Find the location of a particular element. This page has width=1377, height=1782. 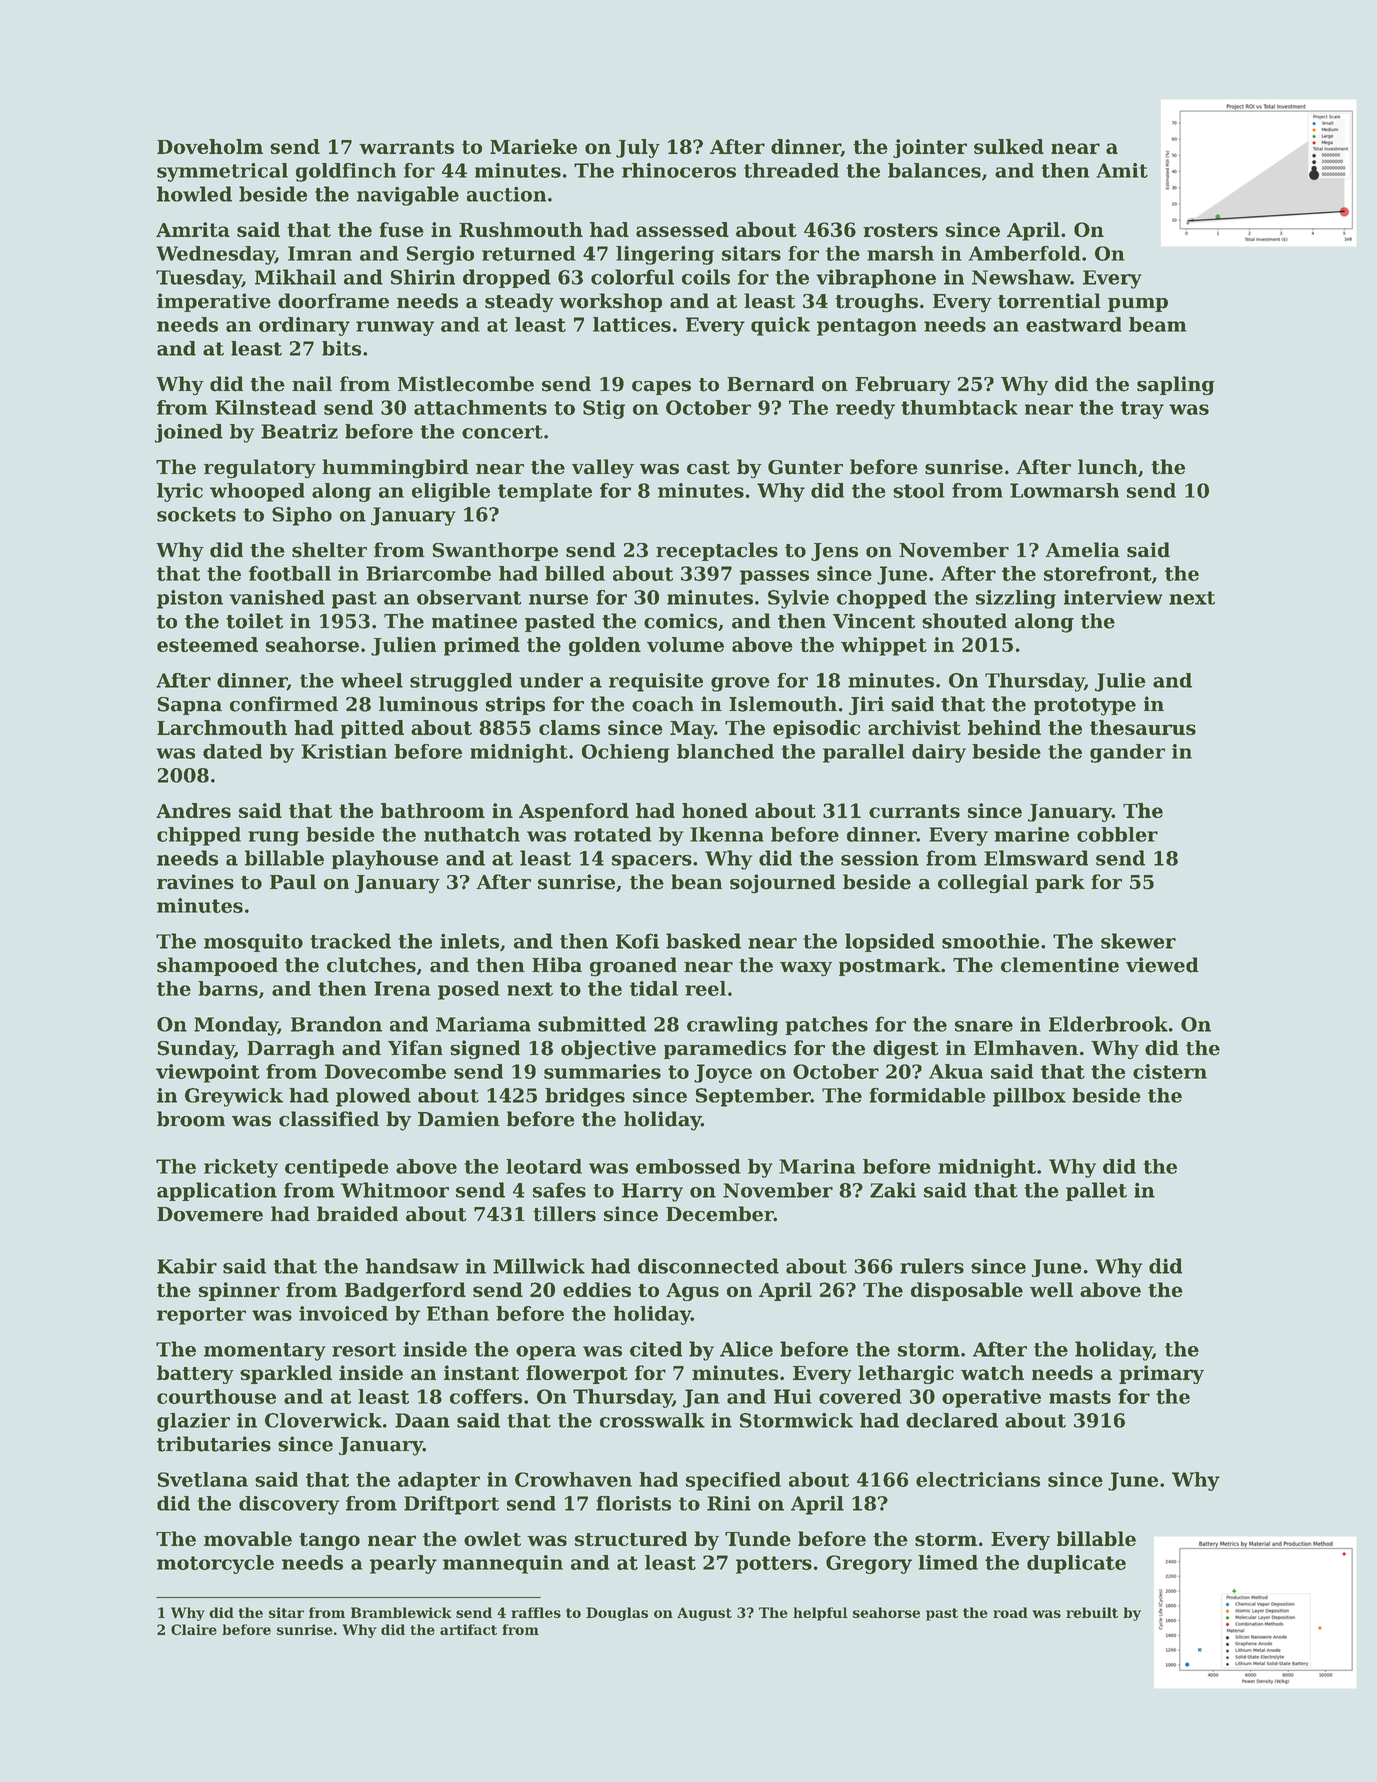

Marieke is located at coordinates (533, 146).
